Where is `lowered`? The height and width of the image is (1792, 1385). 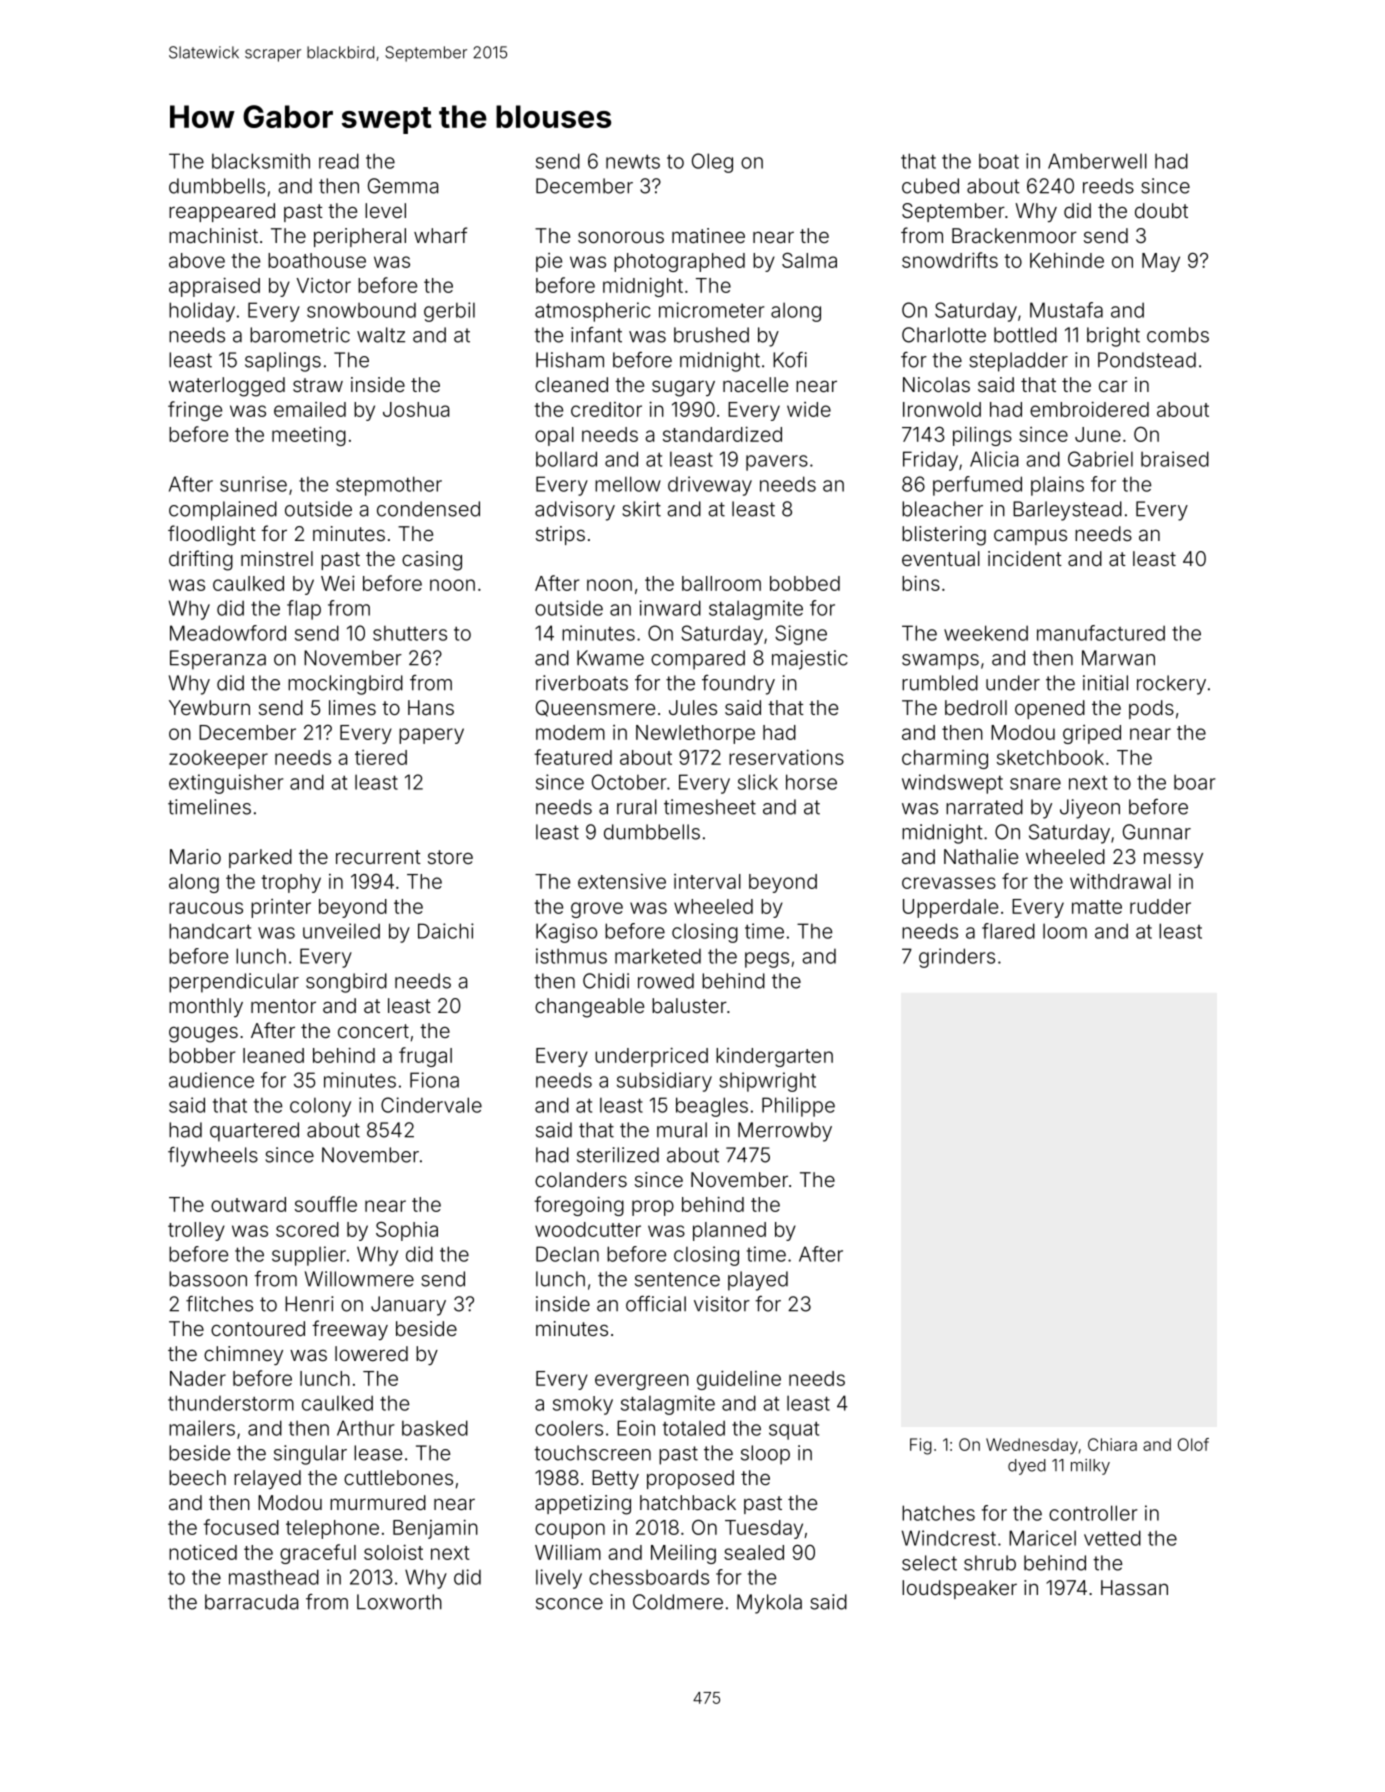
lowered is located at coordinates (371, 1353).
